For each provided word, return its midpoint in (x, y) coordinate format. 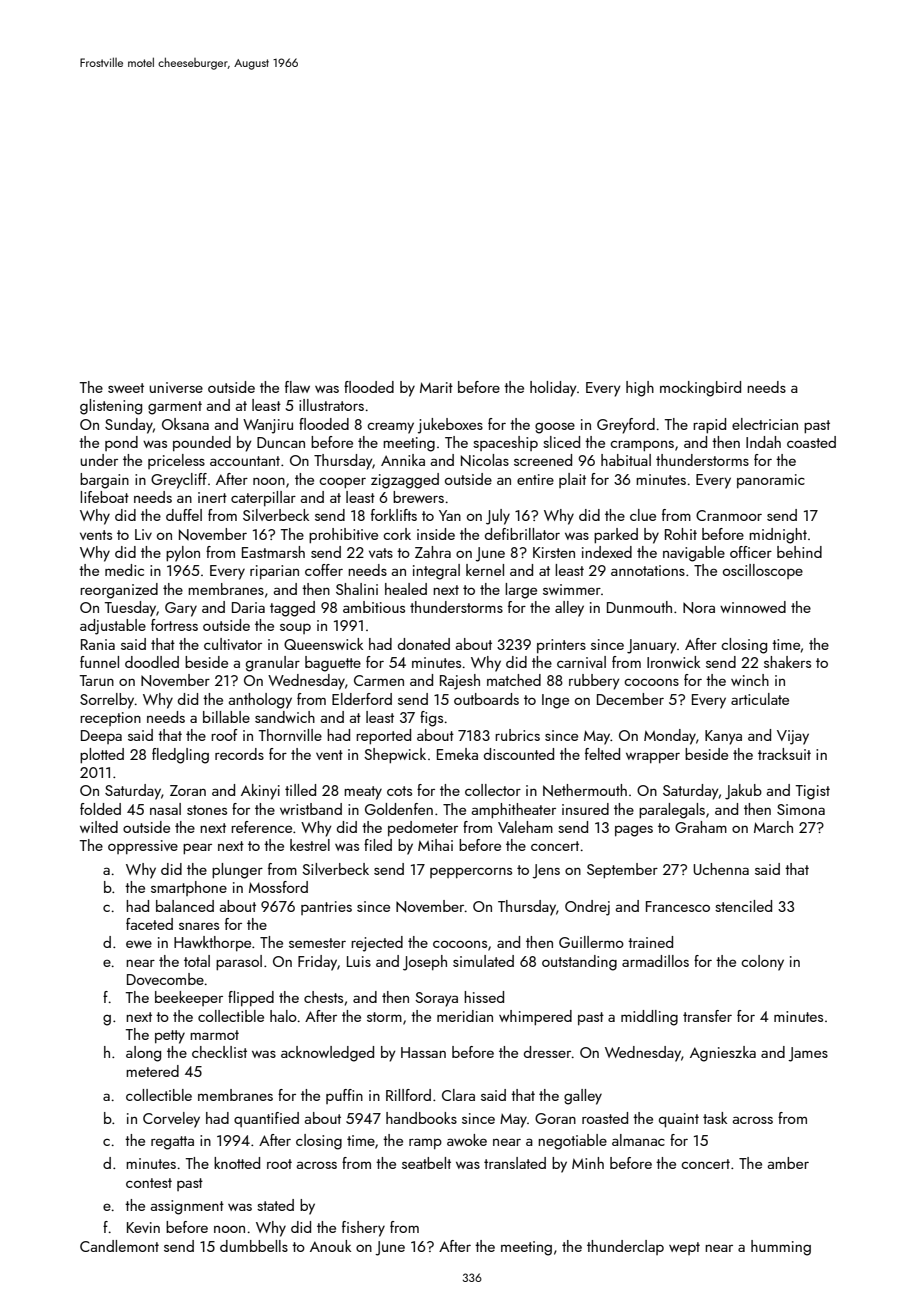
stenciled (743, 906)
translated (515, 1163)
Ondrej (587, 908)
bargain (104, 481)
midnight (778, 536)
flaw (297, 387)
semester (317, 943)
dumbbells (254, 1246)
